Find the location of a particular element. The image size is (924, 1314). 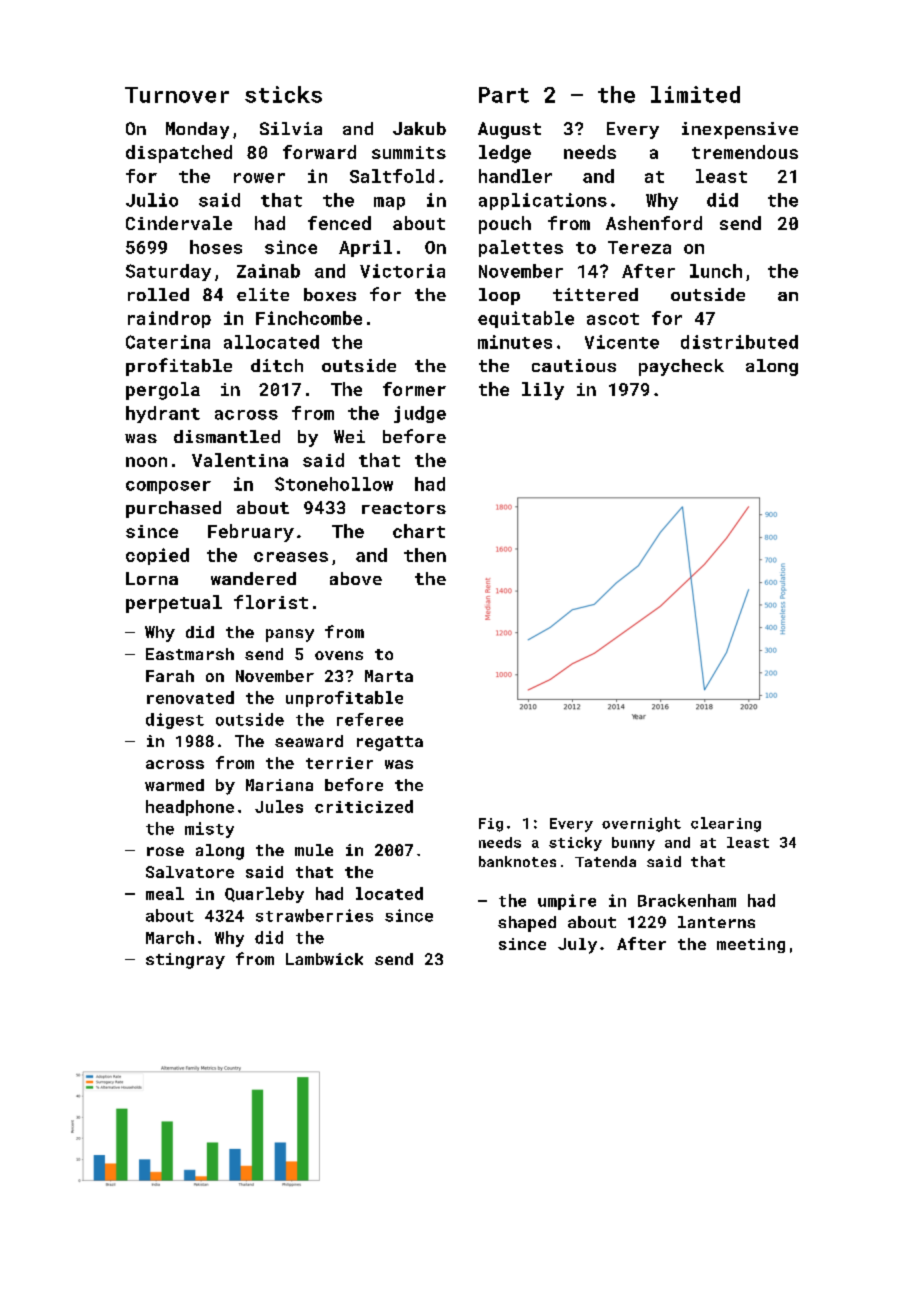

shaped is located at coordinates (527, 924).
